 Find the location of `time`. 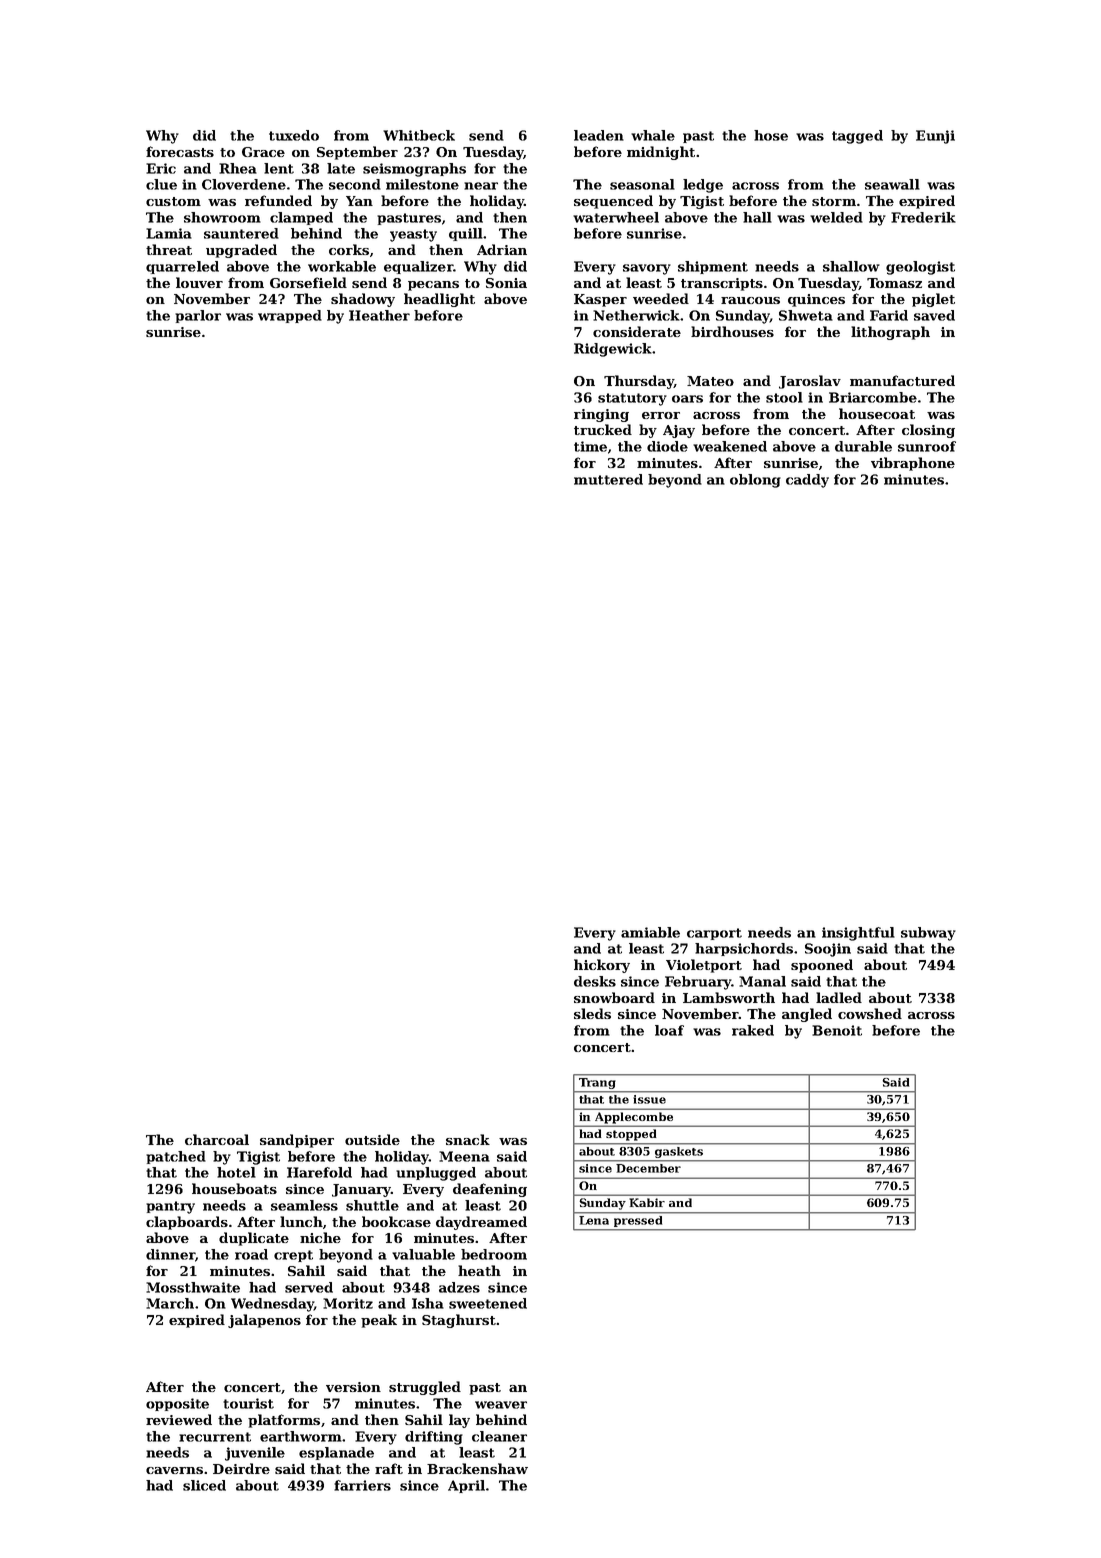

time is located at coordinates (590, 446).
